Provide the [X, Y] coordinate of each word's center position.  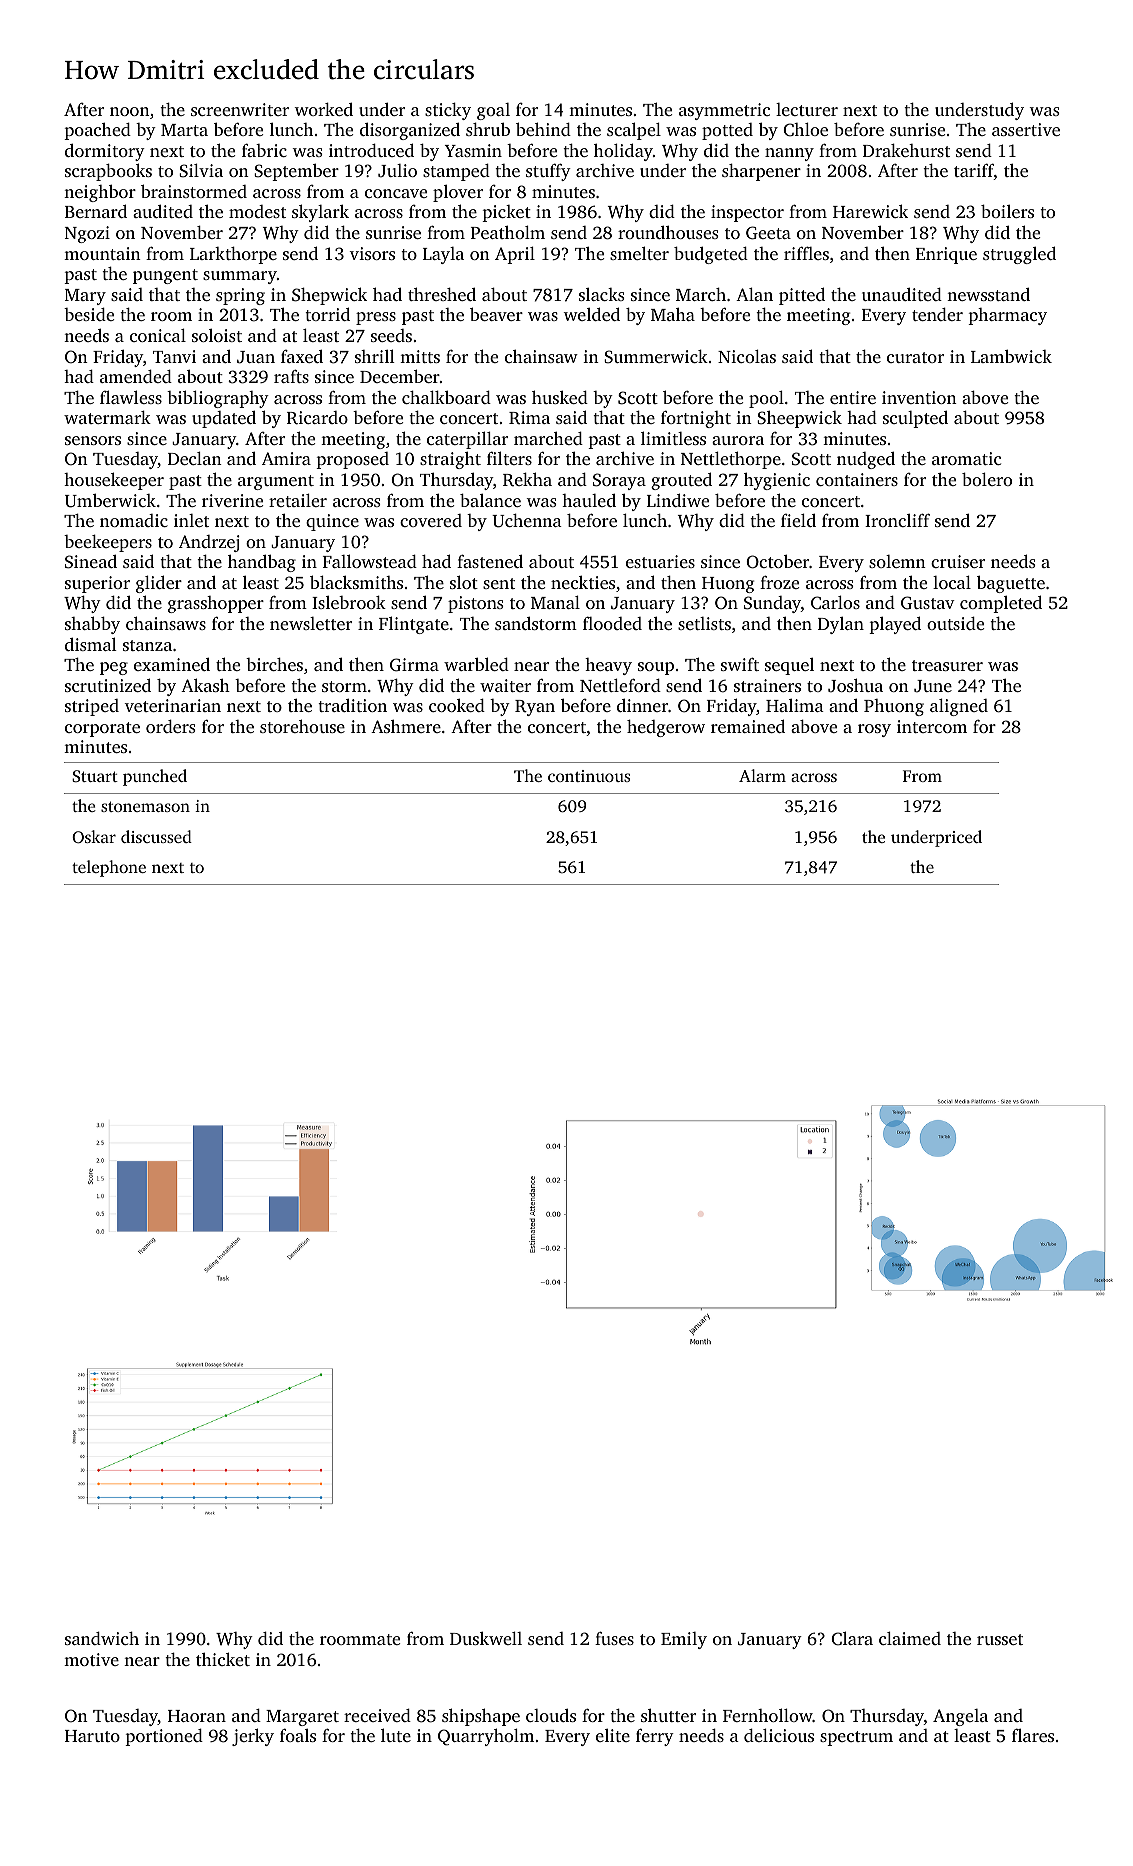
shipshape [481, 1717]
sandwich [102, 1638]
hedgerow [666, 728]
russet [1000, 1639]
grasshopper [216, 604]
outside [955, 623]
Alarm [762, 775]
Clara [852, 1638]
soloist [217, 335]
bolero [987, 479]
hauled [589, 500]
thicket [223, 1659]
